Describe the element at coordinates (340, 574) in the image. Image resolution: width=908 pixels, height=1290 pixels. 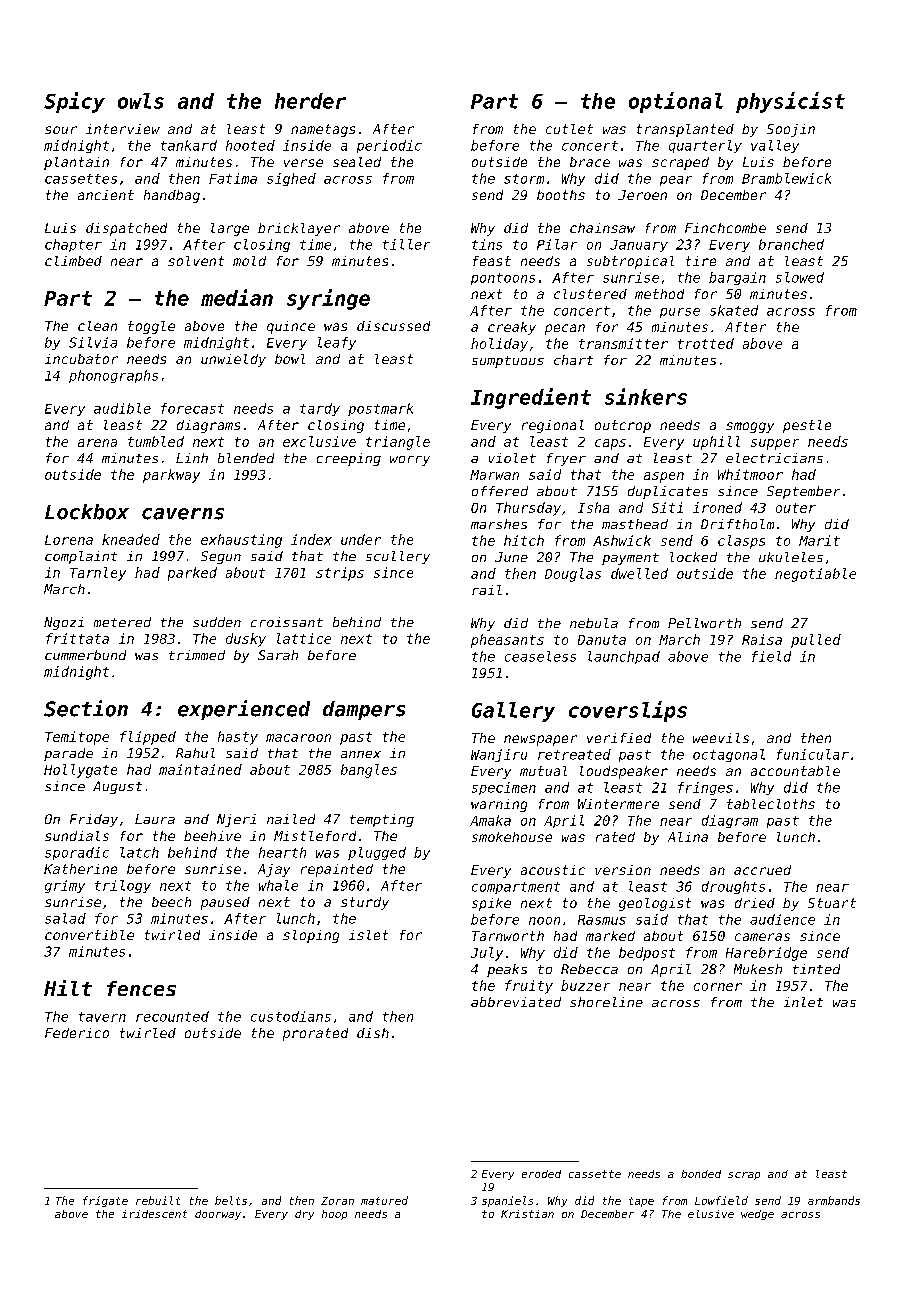
I see `strips` at that location.
